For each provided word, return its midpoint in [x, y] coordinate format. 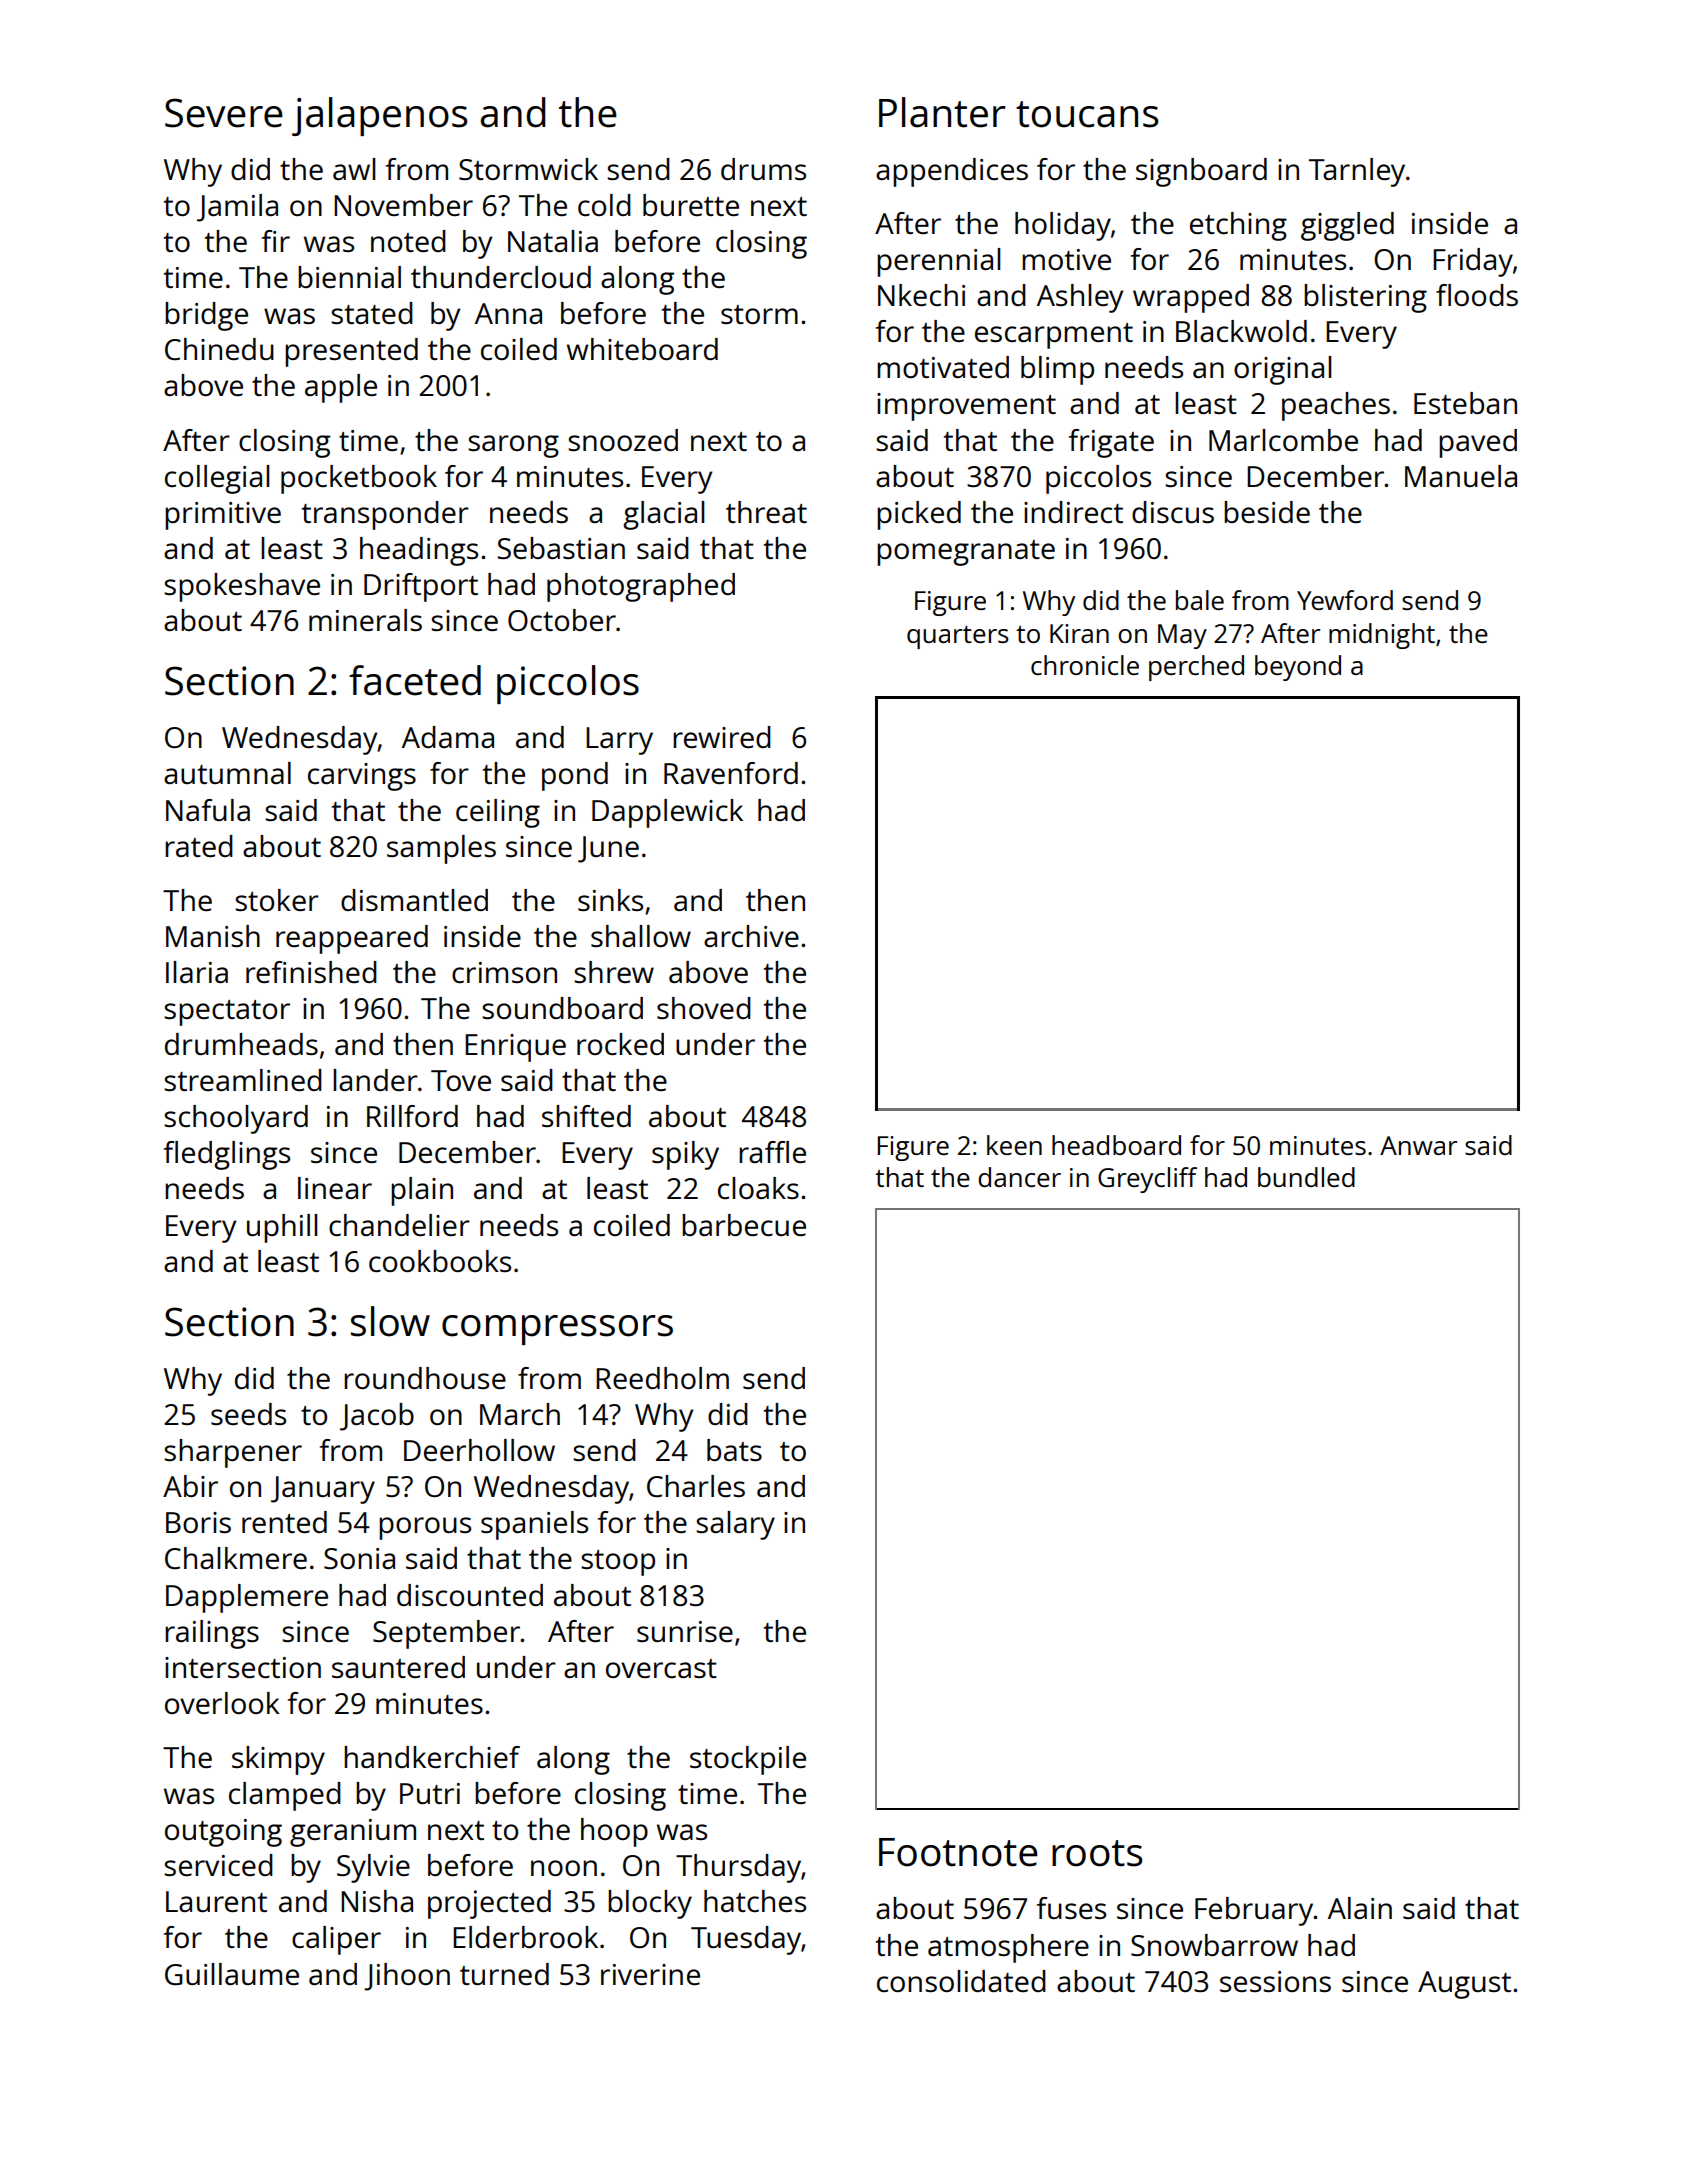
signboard [1201, 172]
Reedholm [662, 1378]
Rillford [412, 1116]
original [1283, 370]
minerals [365, 620]
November [403, 205]
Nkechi [921, 295]
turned [504, 1974]
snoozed [623, 440]
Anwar [1418, 1145]
